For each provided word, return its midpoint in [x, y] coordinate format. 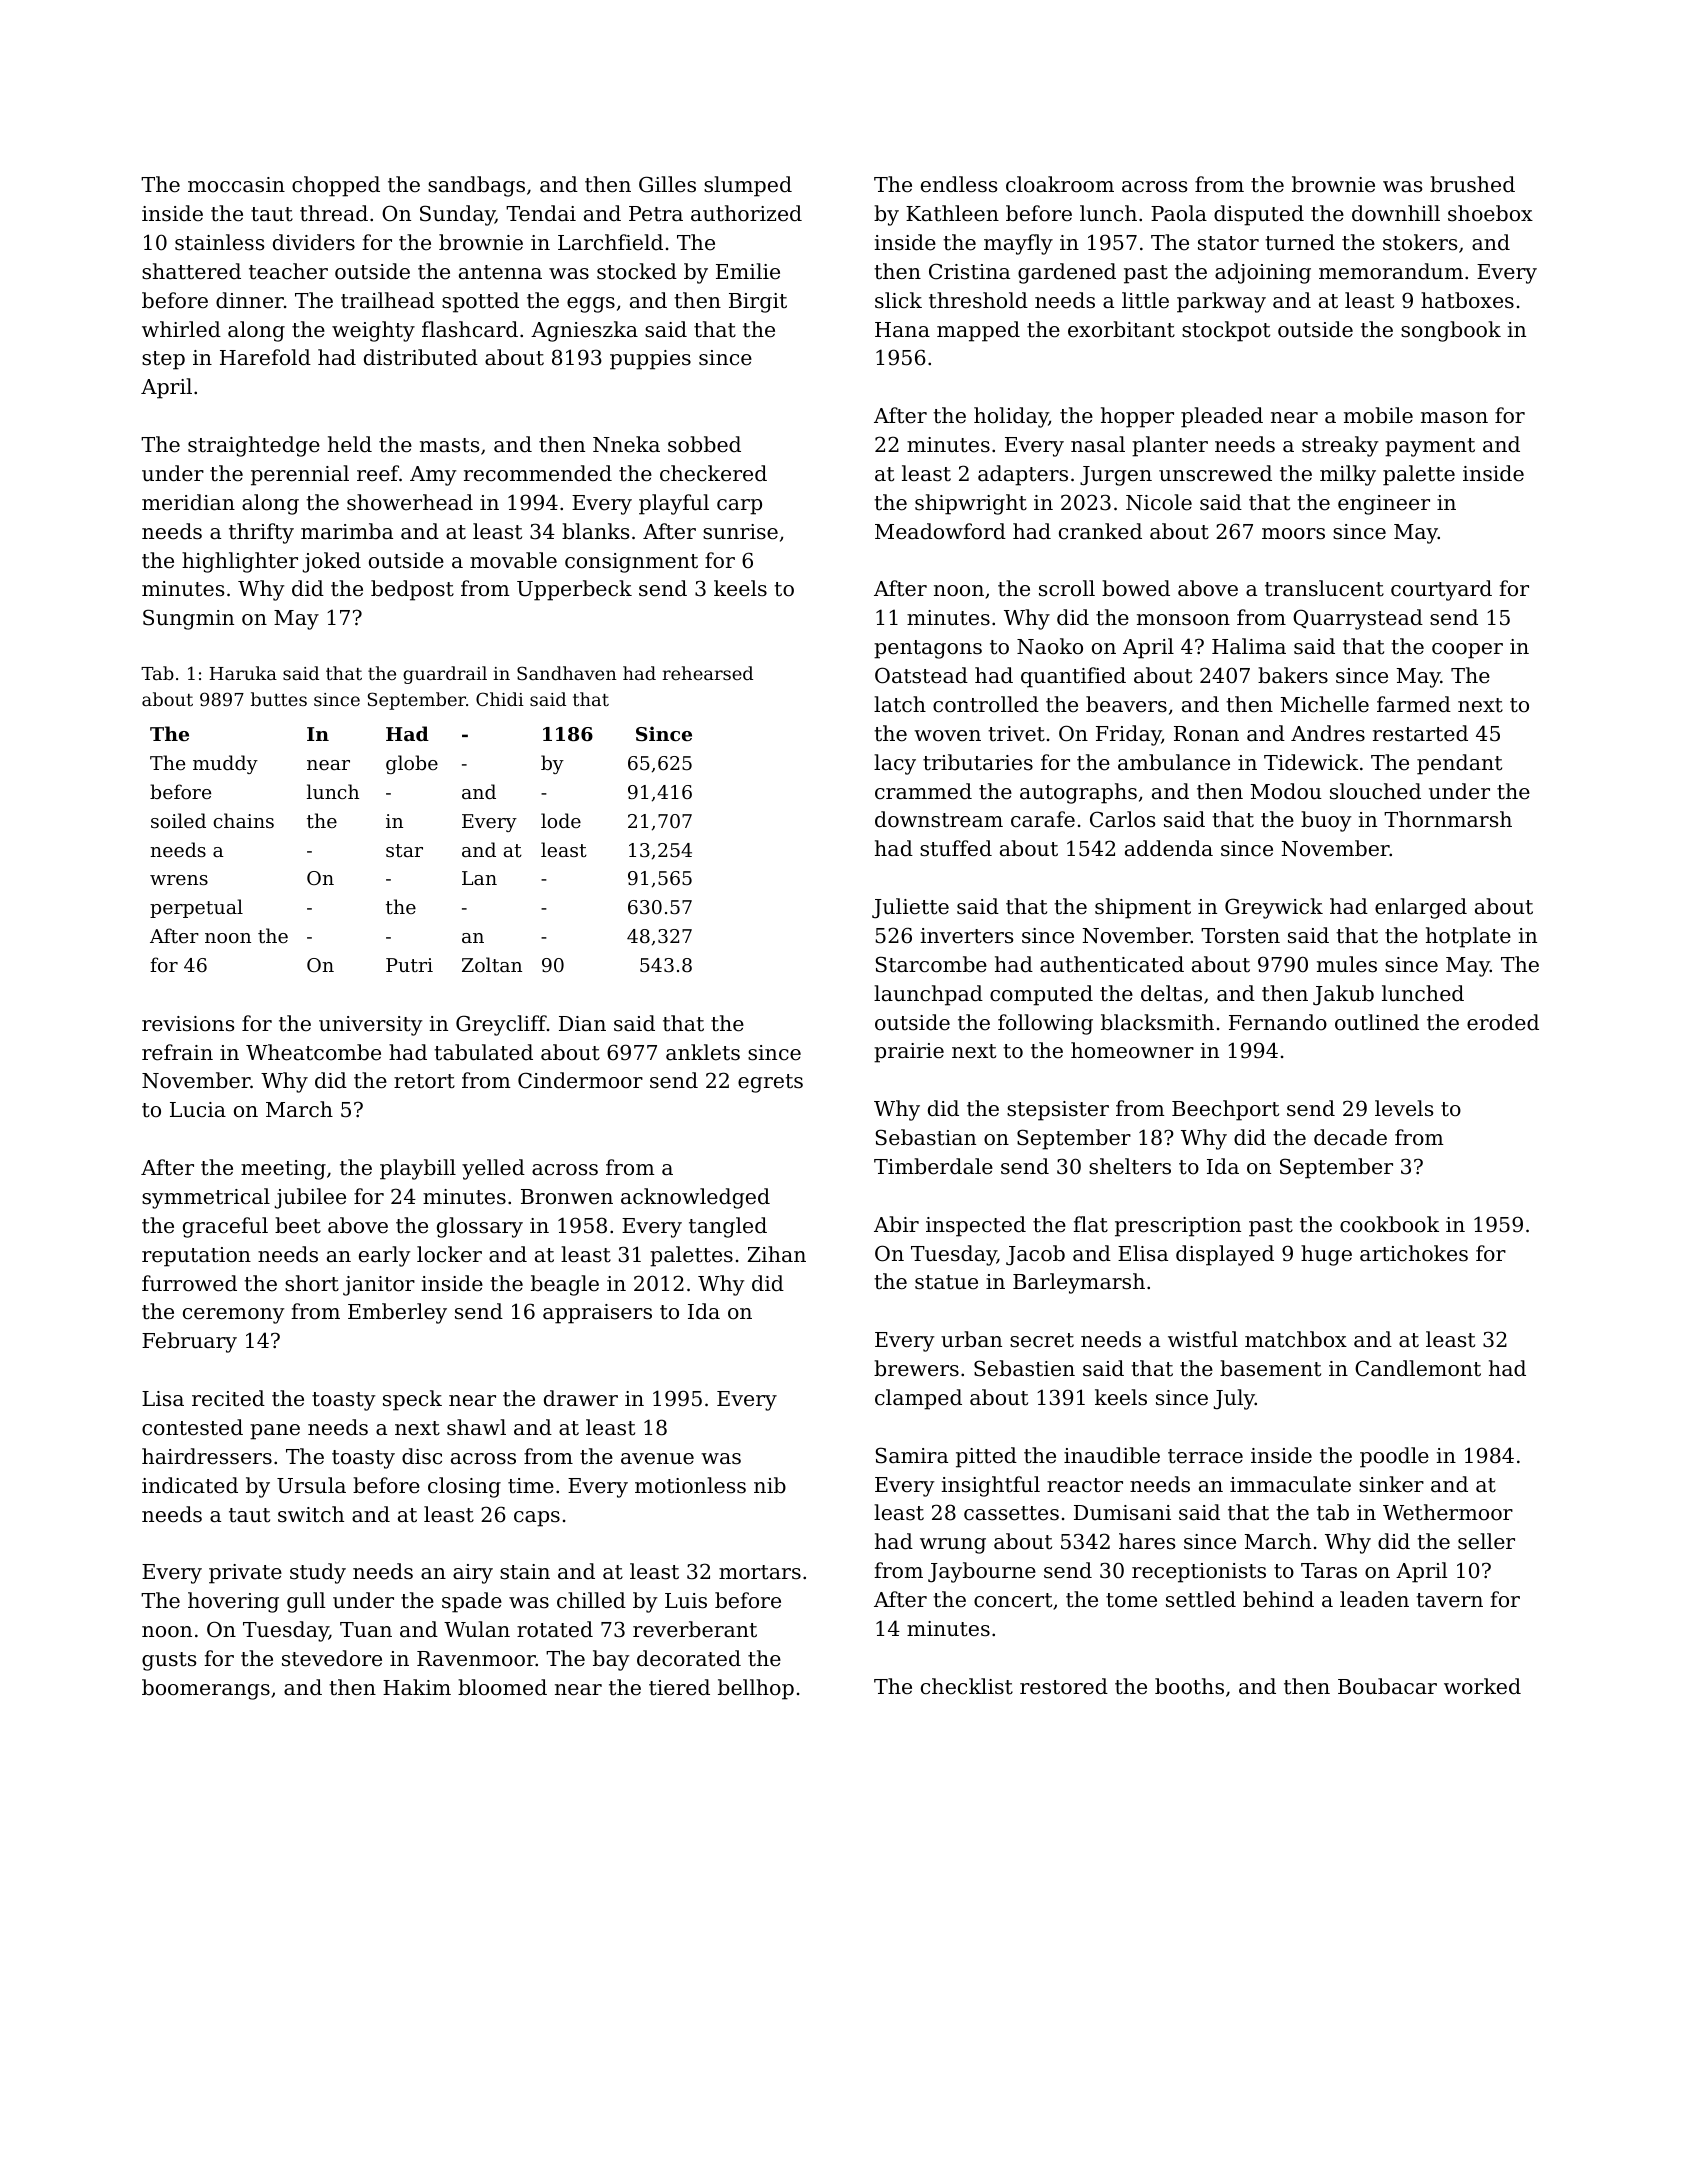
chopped [336, 186]
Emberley [397, 1313]
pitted [986, 1457]
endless [959, 184]
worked [1482, 1686]
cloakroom [1060, 184]
